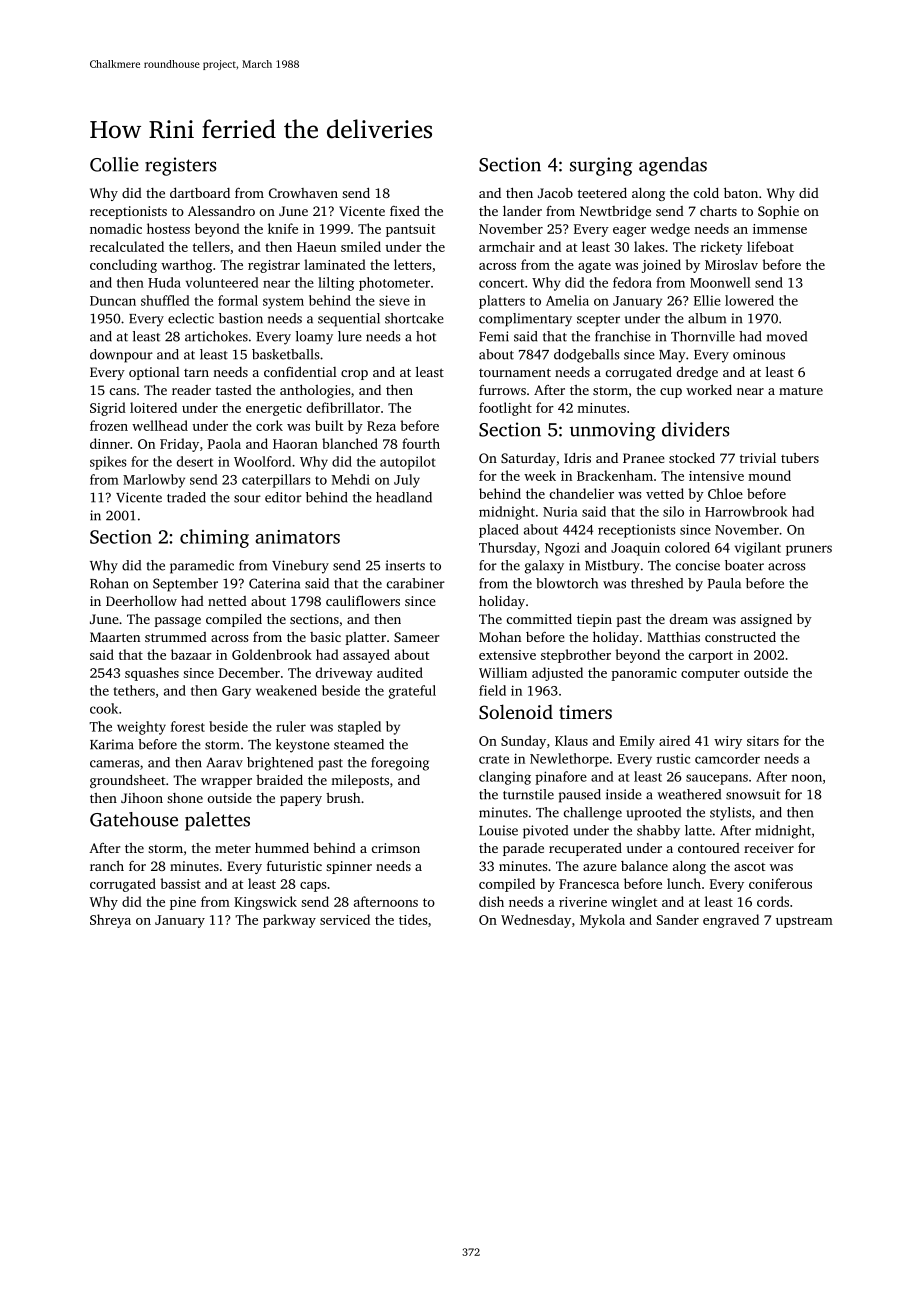  I want to click on surging, so click(601, 166).
